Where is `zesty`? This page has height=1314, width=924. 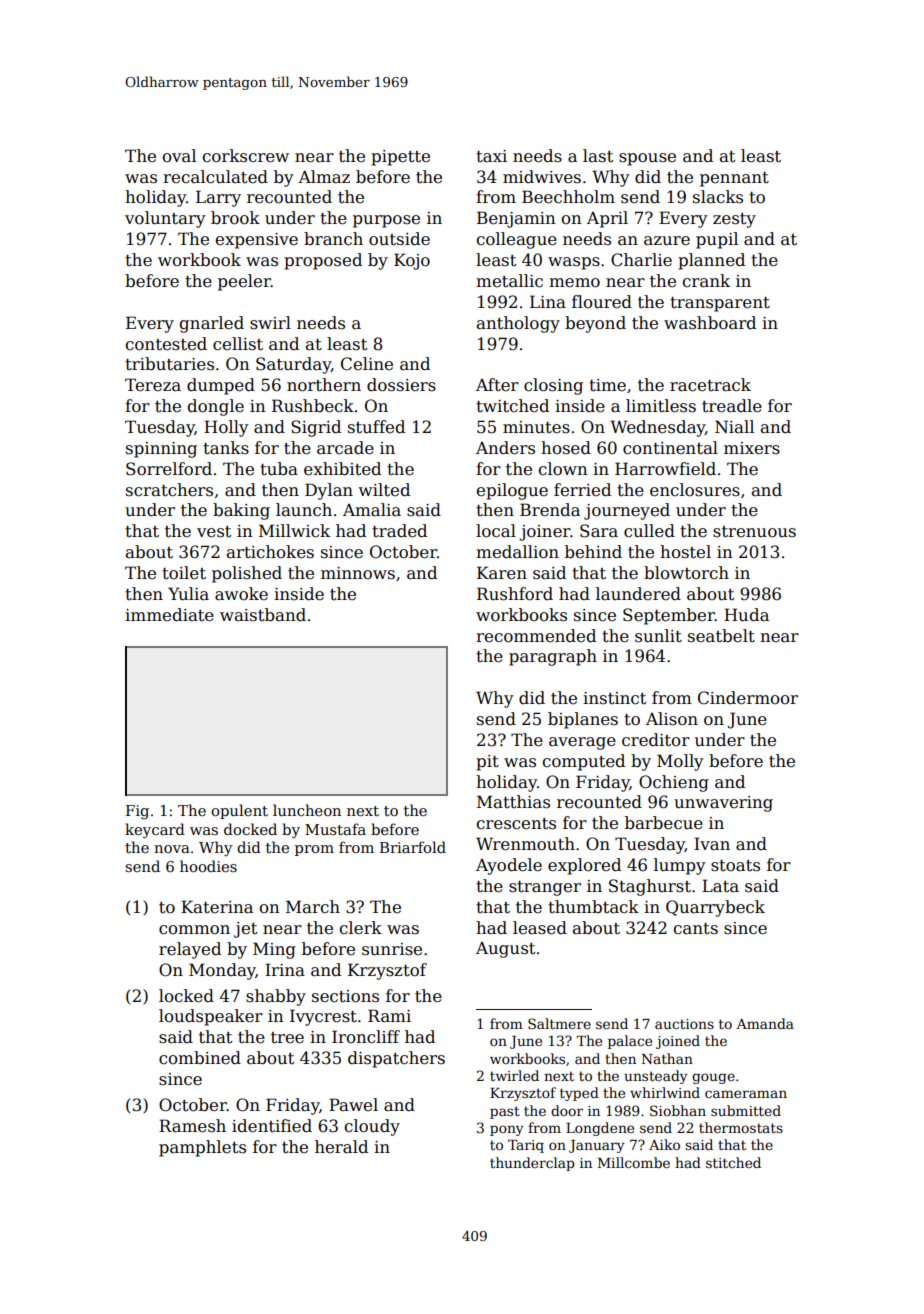
zesty is located at coordinates (734, 220).
